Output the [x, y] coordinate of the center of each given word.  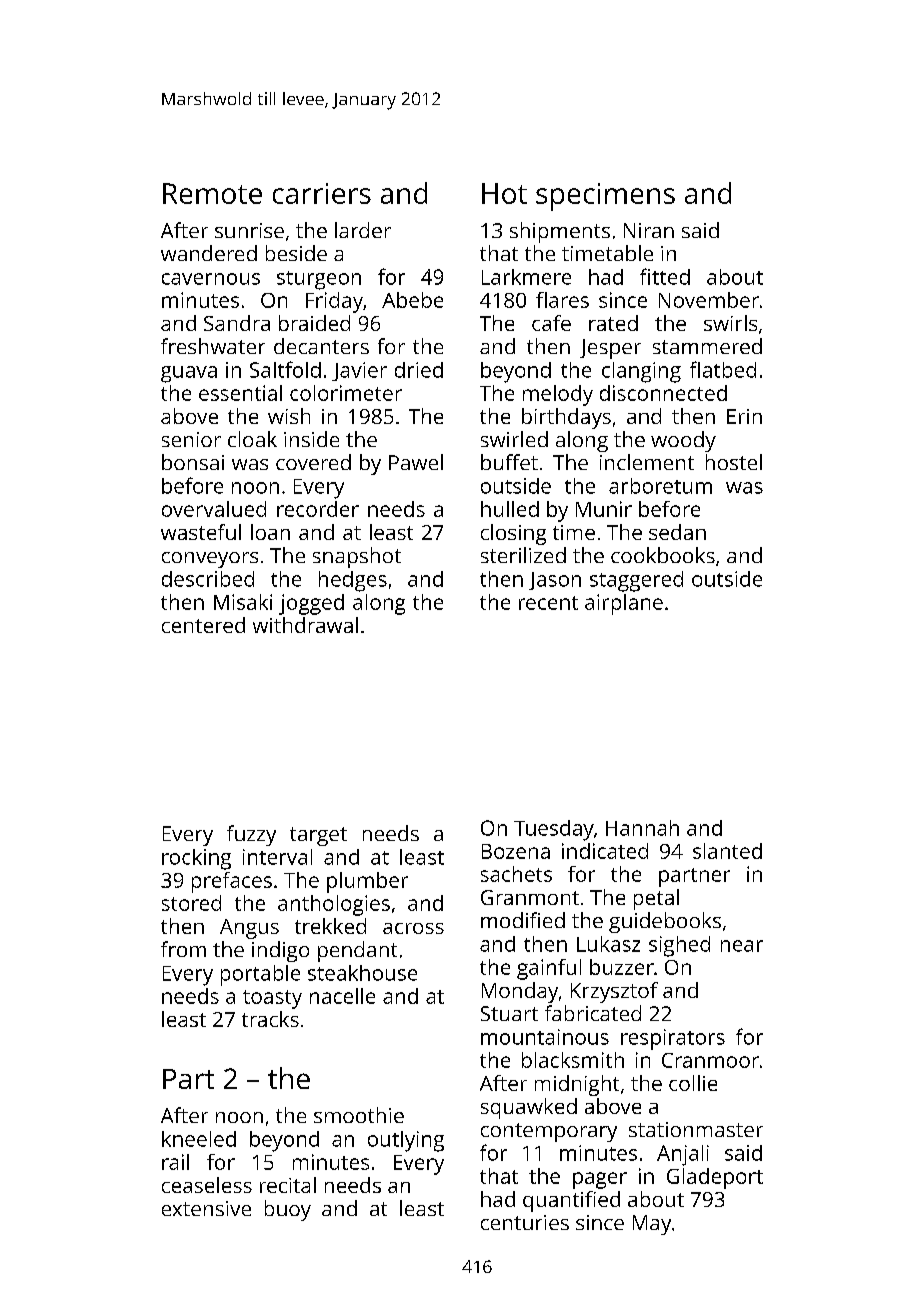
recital [288, 1185]
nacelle [342, 996]
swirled [514, 439]
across [413, 928]
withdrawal [305, 625]
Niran [649, 230]
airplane [624, 604]
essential [240, 393]
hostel [734, 462]
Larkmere [526, 277]
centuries [525, 1222]
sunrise [249, 230]
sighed [679, 946]
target [318, 836]
